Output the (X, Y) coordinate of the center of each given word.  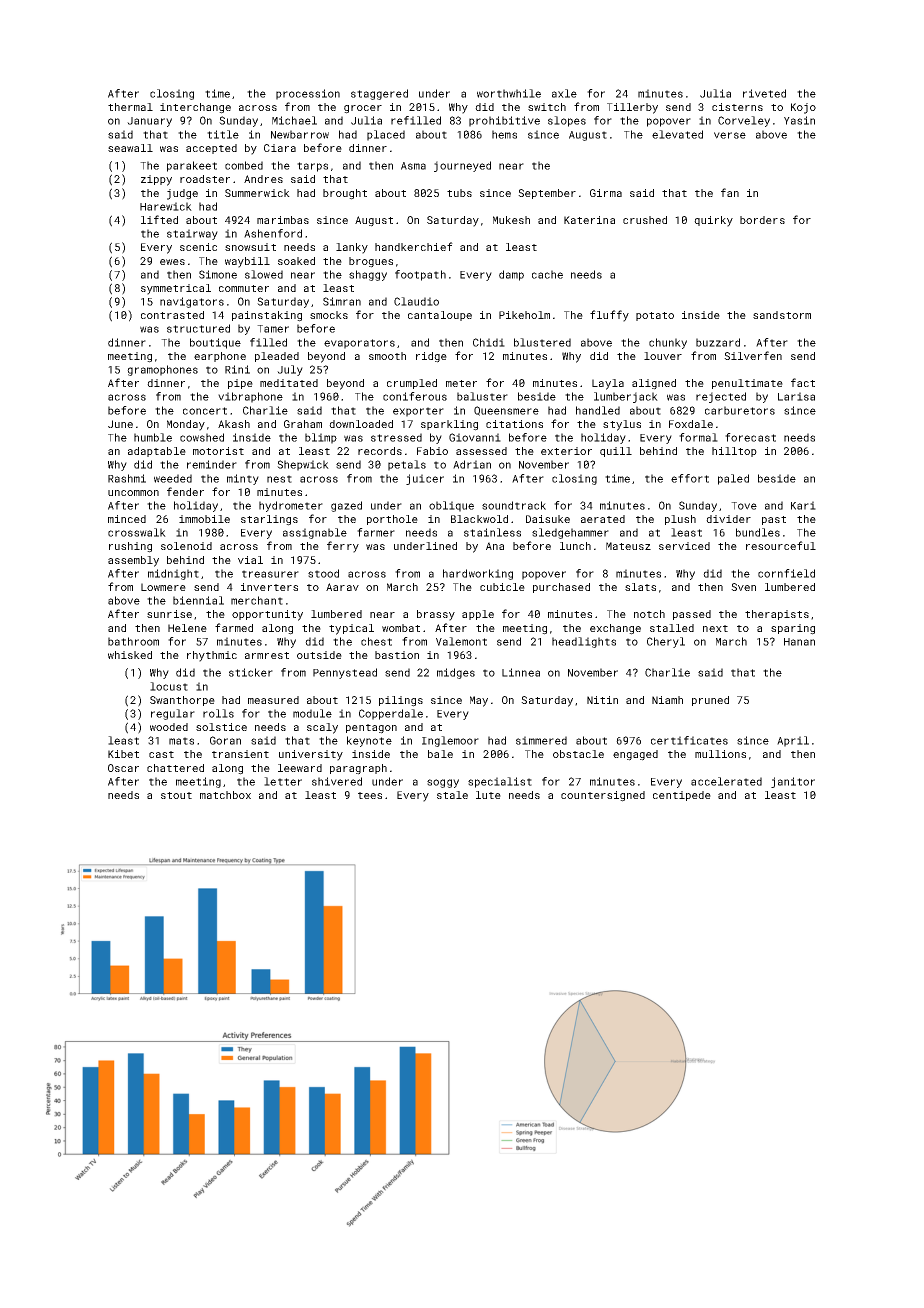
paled (733, 479)
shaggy (368, 275)
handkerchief (414, 246)
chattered (175, 768)
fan (730, 192)
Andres (263, 179)
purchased (561, 588)
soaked (296, 261)
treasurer (270, 574)
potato (655, 316)
